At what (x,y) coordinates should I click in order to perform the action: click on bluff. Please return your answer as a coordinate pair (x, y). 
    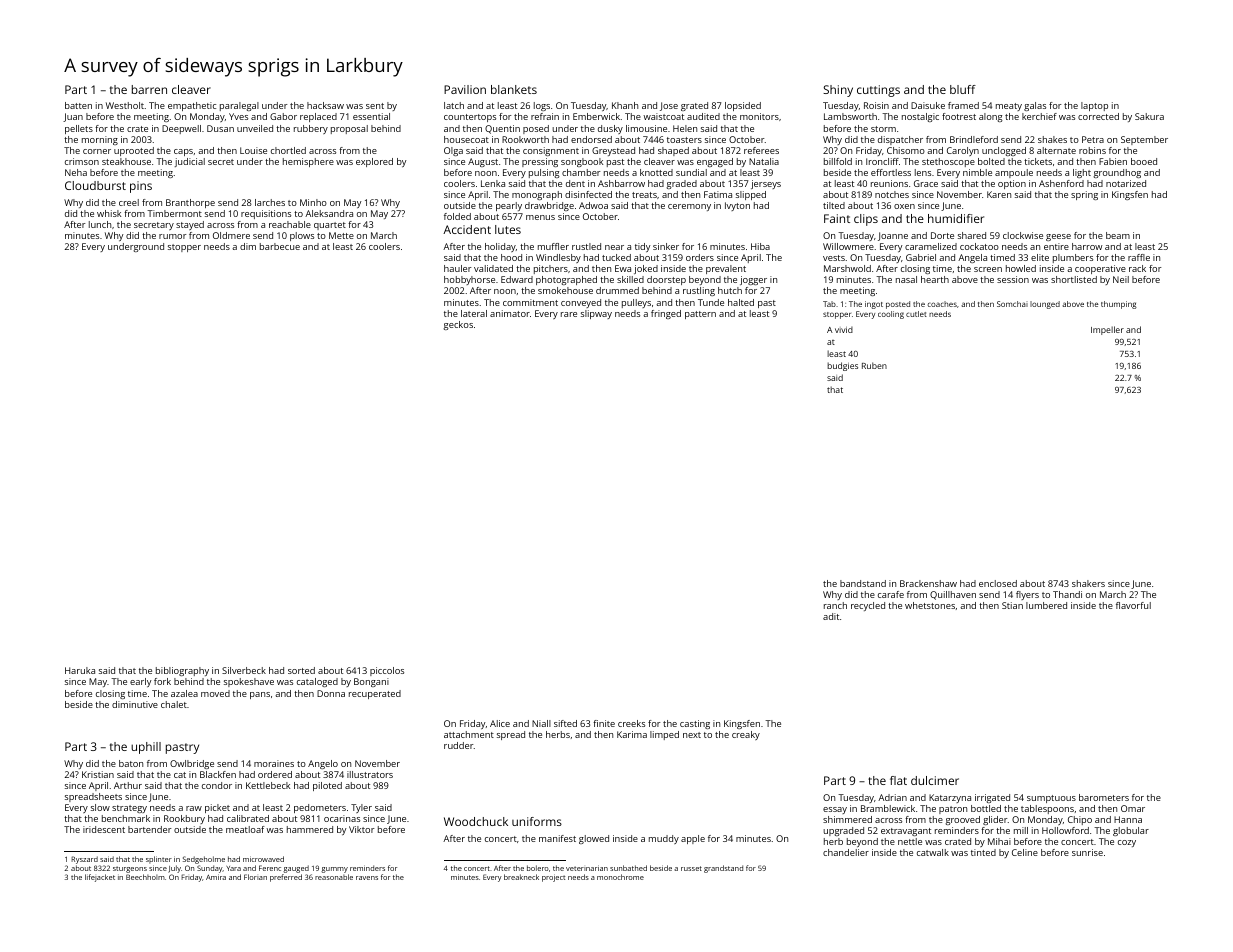
    Looking at the image, I should click on (963, 89).
